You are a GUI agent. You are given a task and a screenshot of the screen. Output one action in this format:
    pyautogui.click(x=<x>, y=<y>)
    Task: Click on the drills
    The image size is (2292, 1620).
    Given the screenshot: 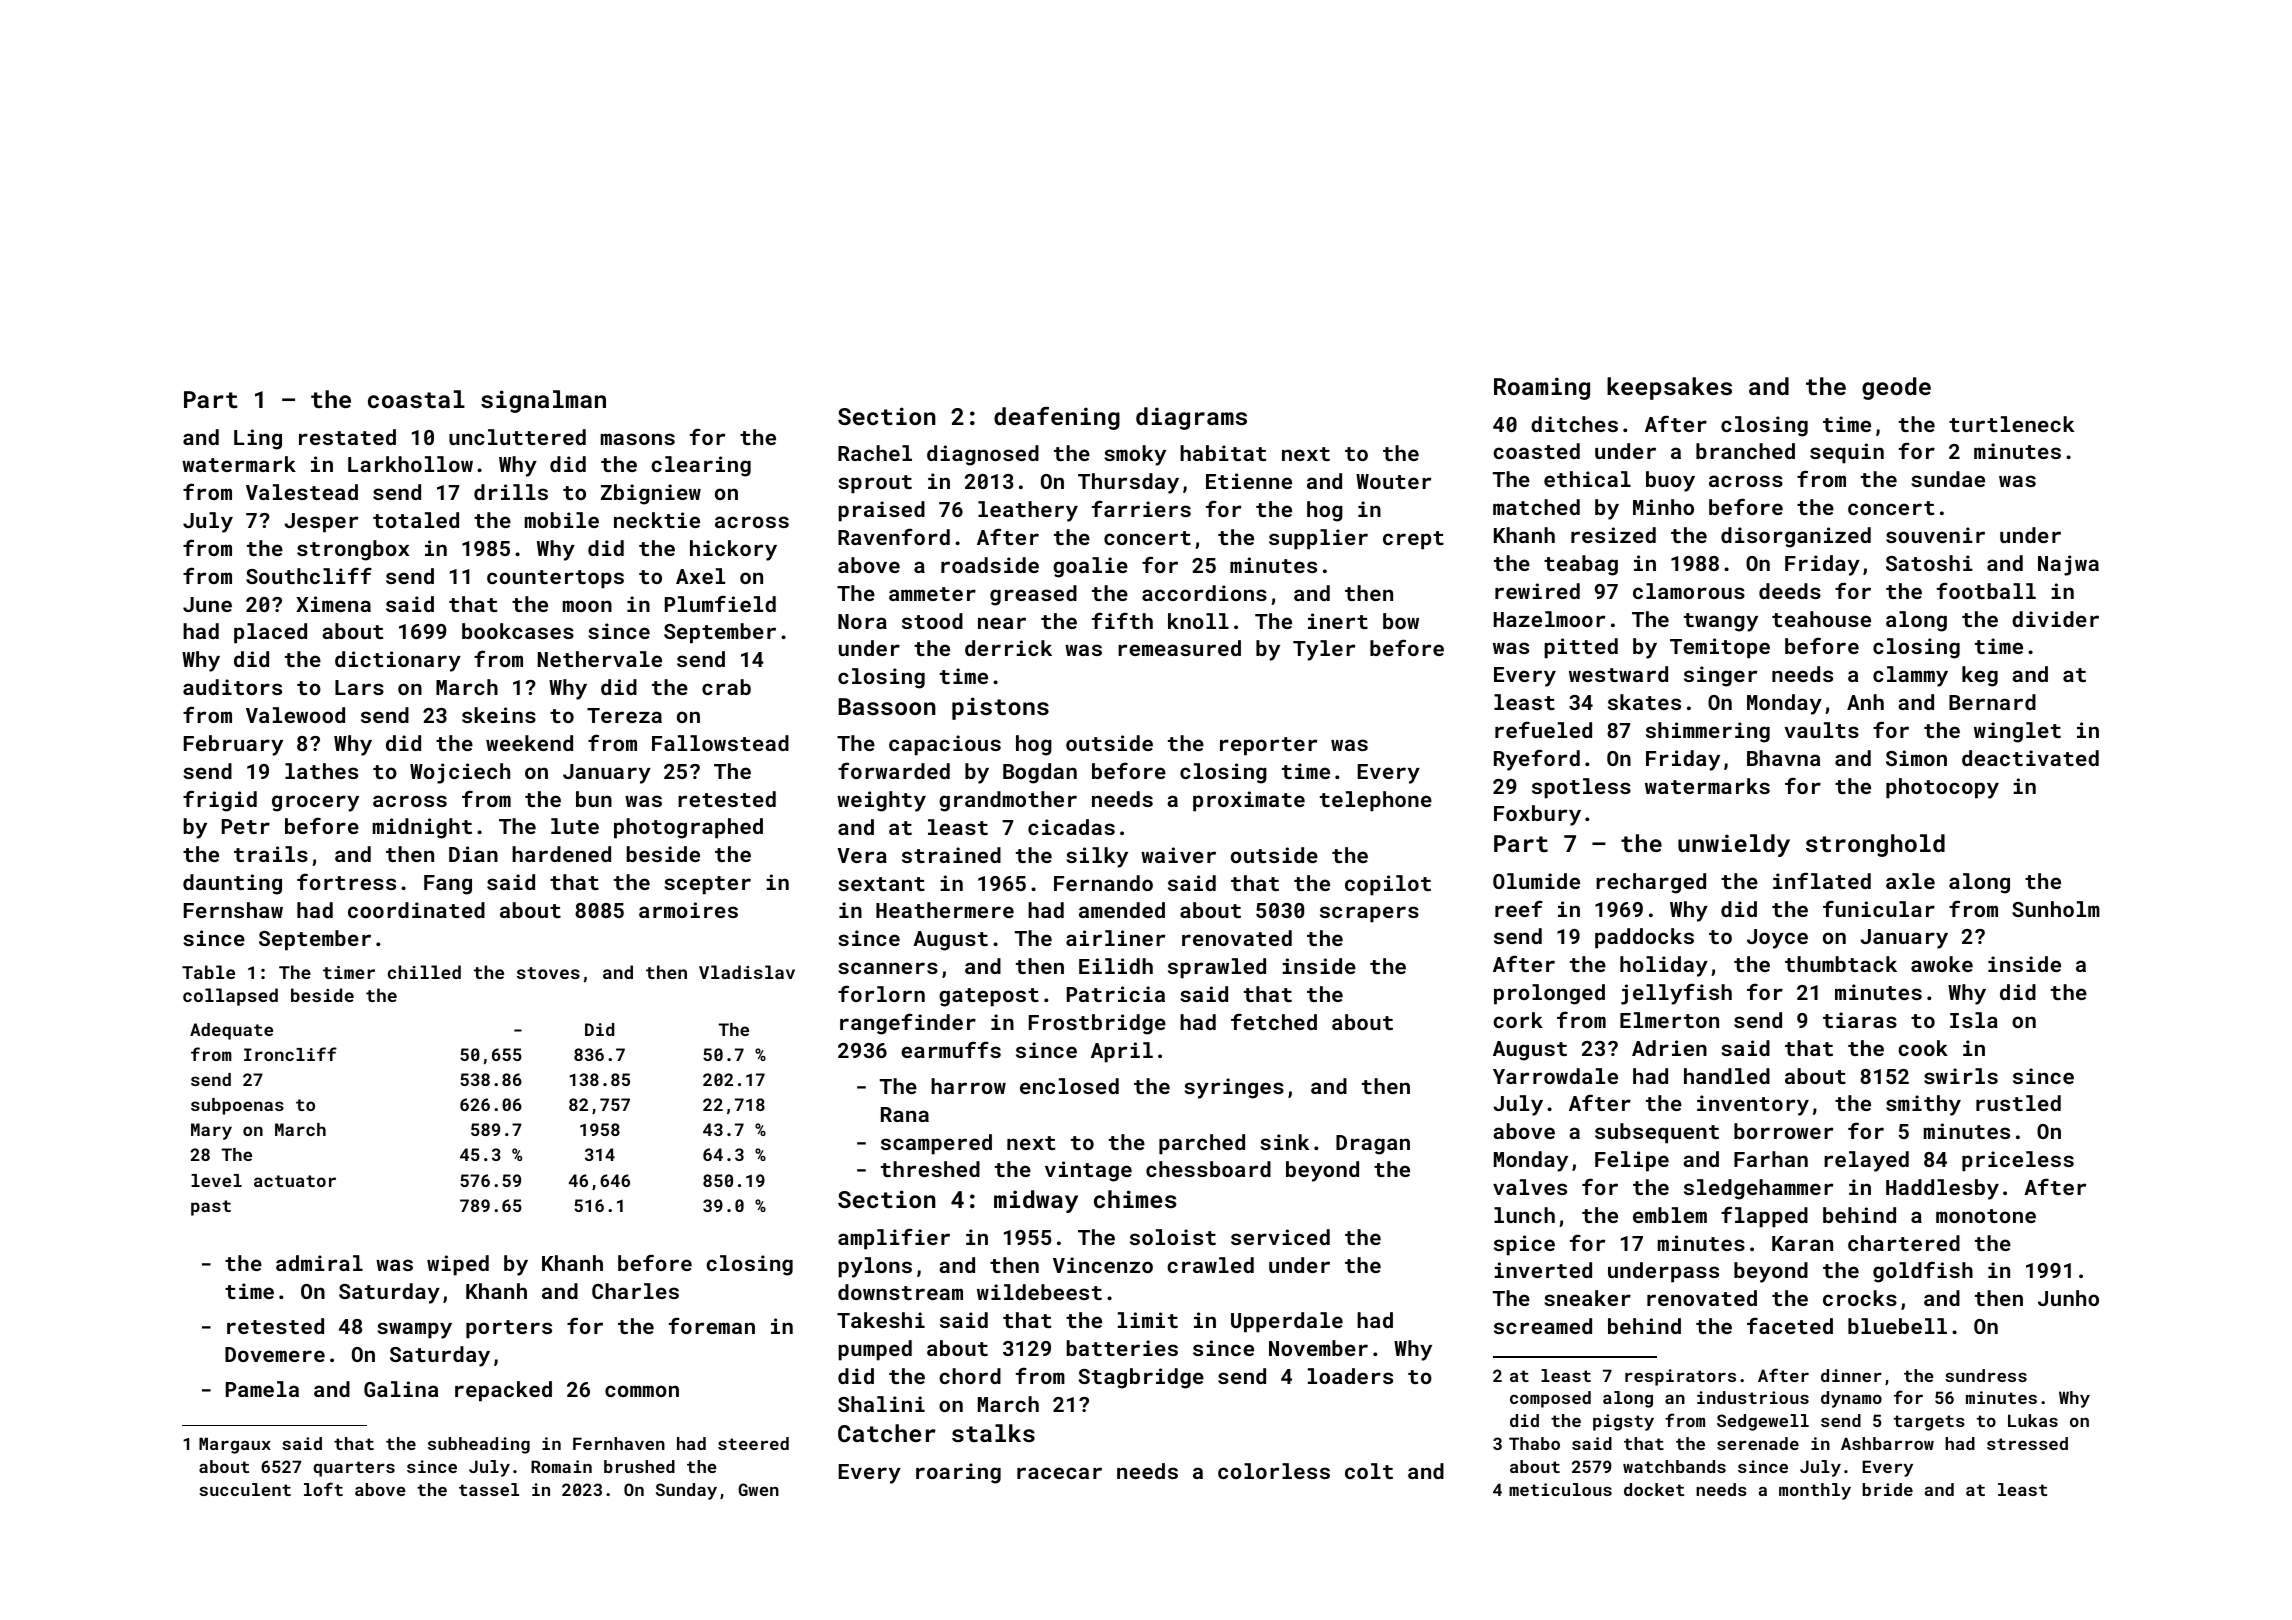 What is the action you would take?
    pyautogui.click(x=511, y=492)
